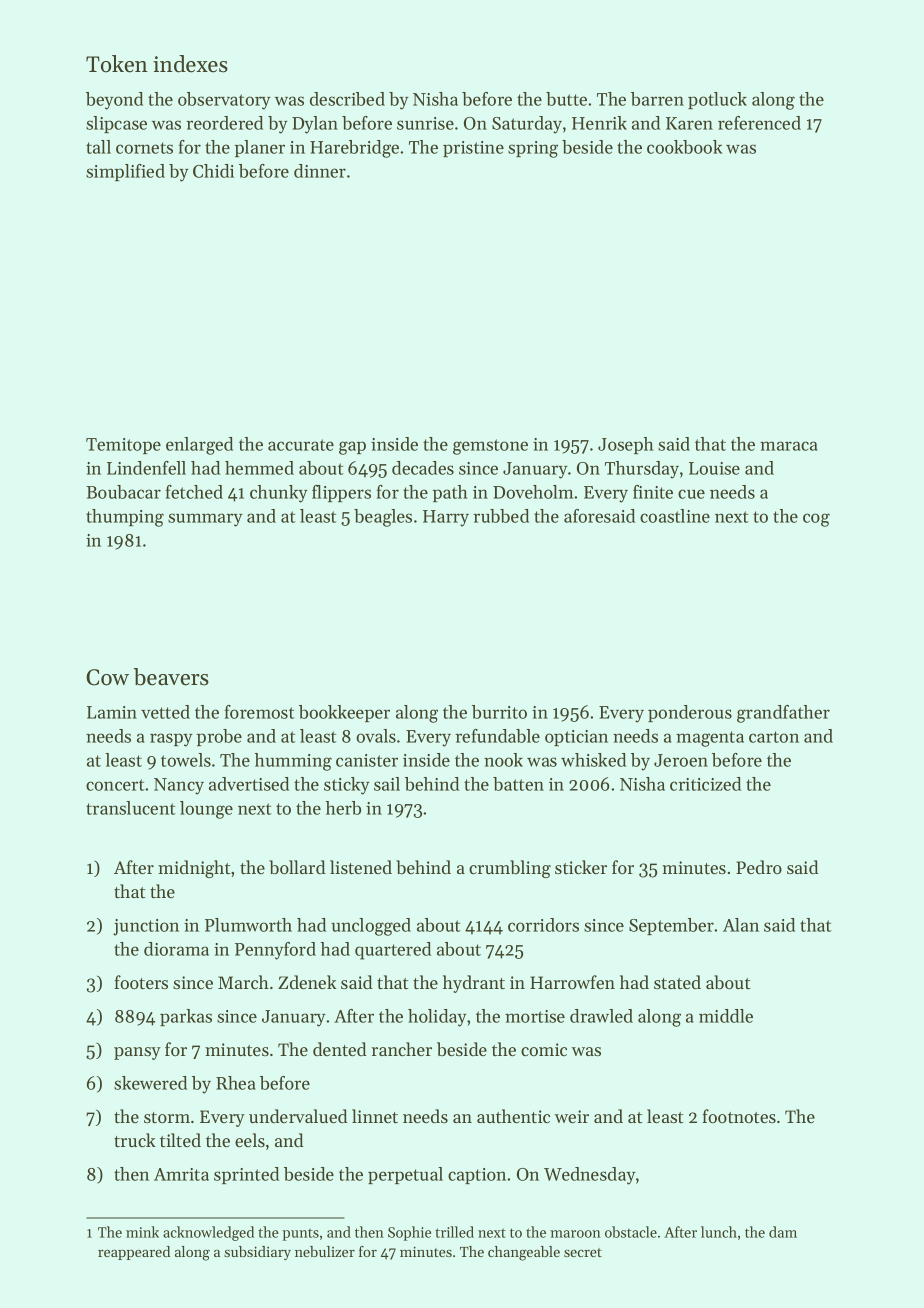 The height and width of the screenshot is (1308, 924). I want to click on burrito, so click(499, 712).
